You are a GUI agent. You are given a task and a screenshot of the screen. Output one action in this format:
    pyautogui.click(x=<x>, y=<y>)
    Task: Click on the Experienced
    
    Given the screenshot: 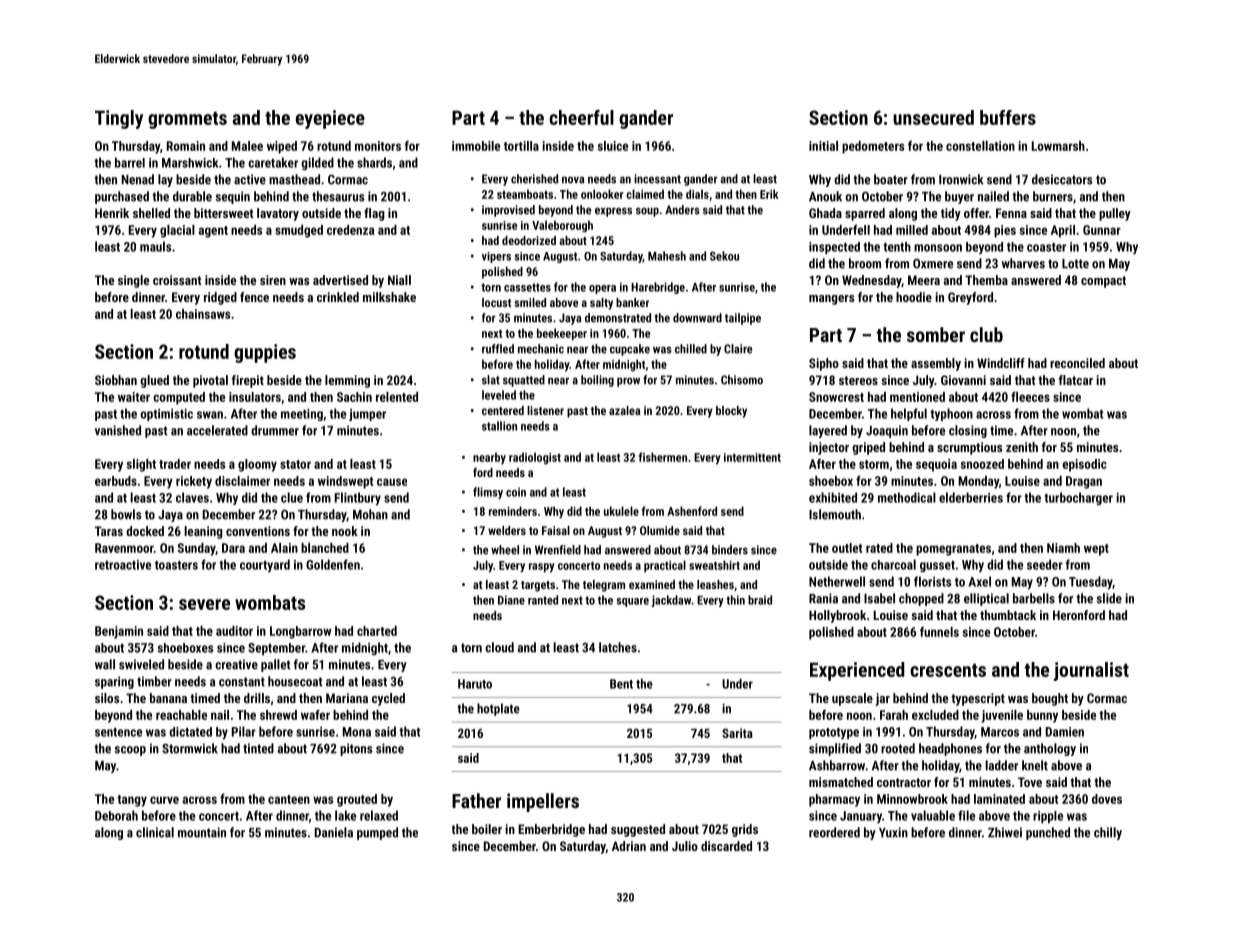 What is the action you would take?
    pyautogui.click(x=857, y=671)
